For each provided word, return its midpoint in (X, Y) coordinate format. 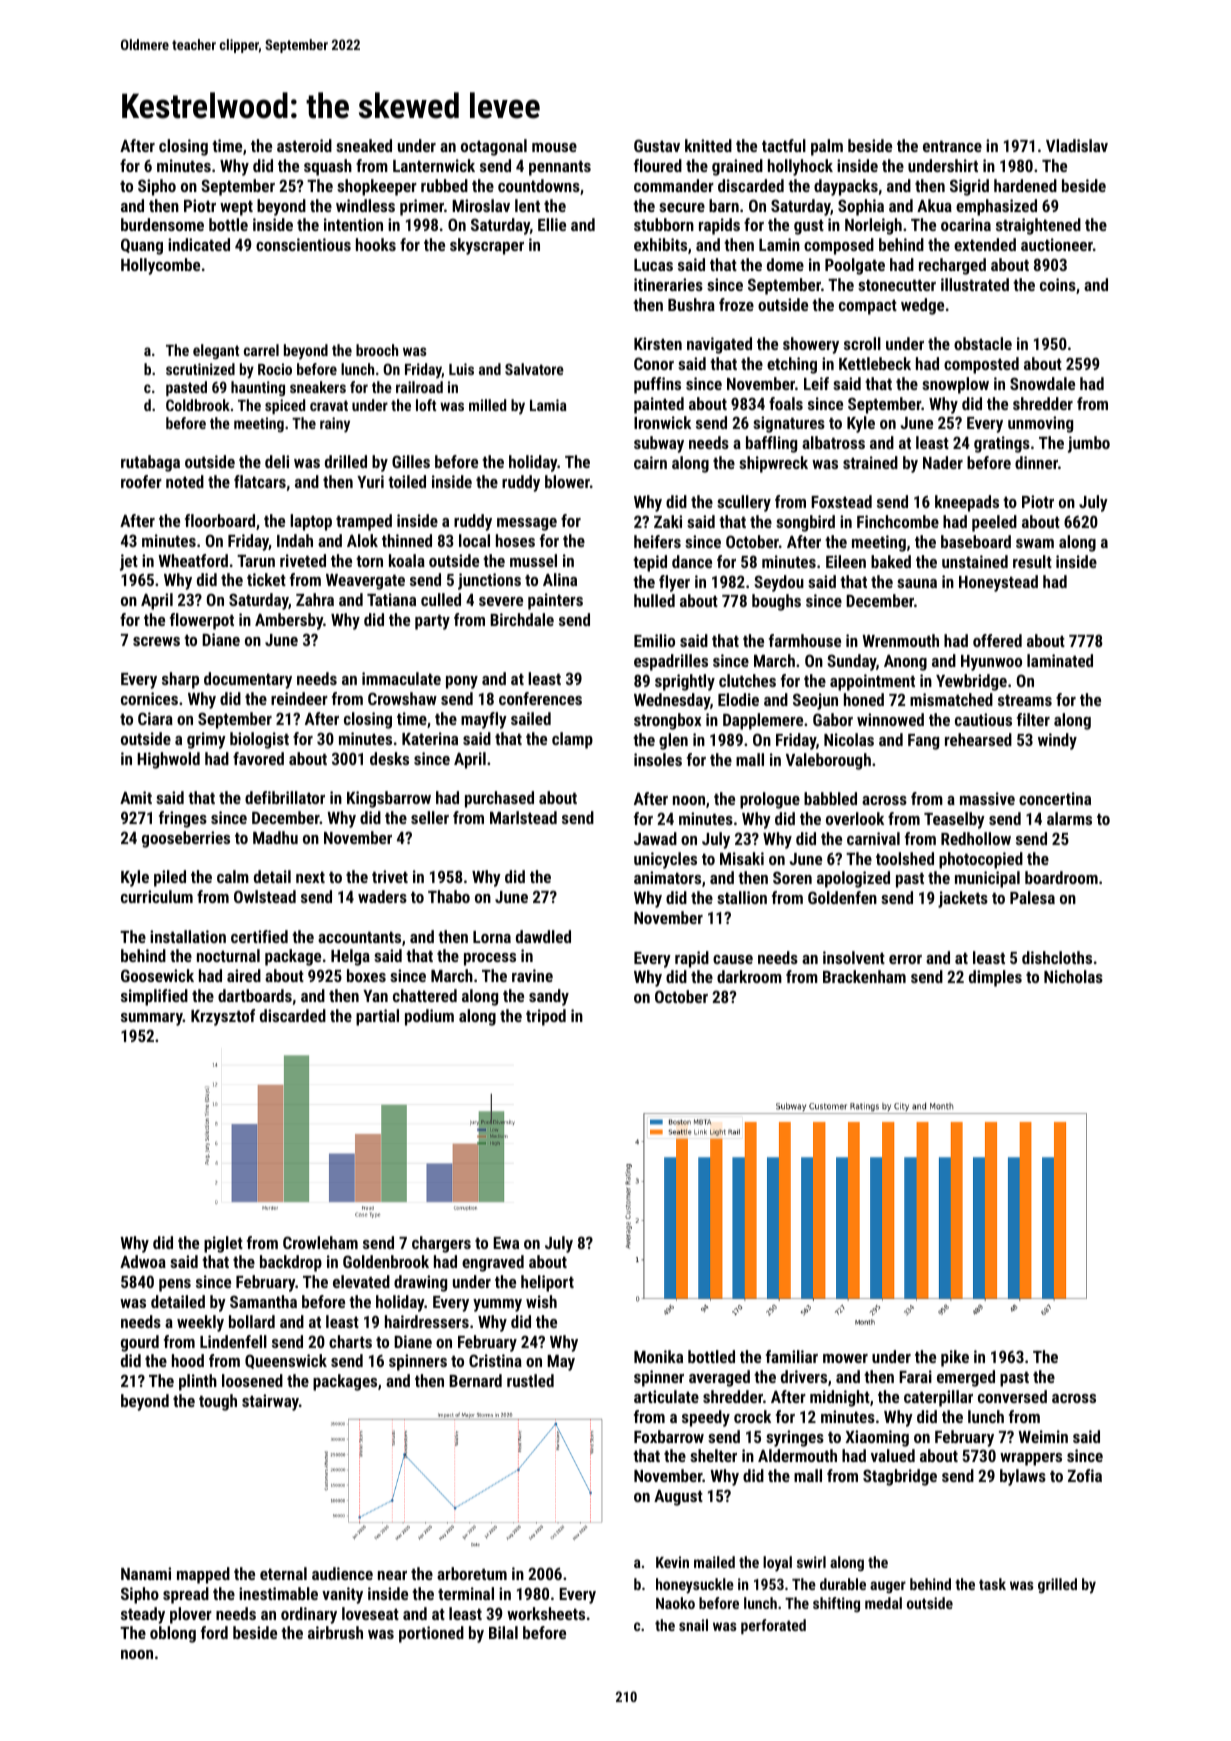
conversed (1012, 1396)
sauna (917, 583)
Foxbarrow (669, 1436)
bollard (252, 1321)
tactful (784, 145)
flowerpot (202, 621)
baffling (771, 444)
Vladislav (1077, 145)
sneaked (364, 145)
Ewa (506, 1243)
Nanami (146, 1573)
